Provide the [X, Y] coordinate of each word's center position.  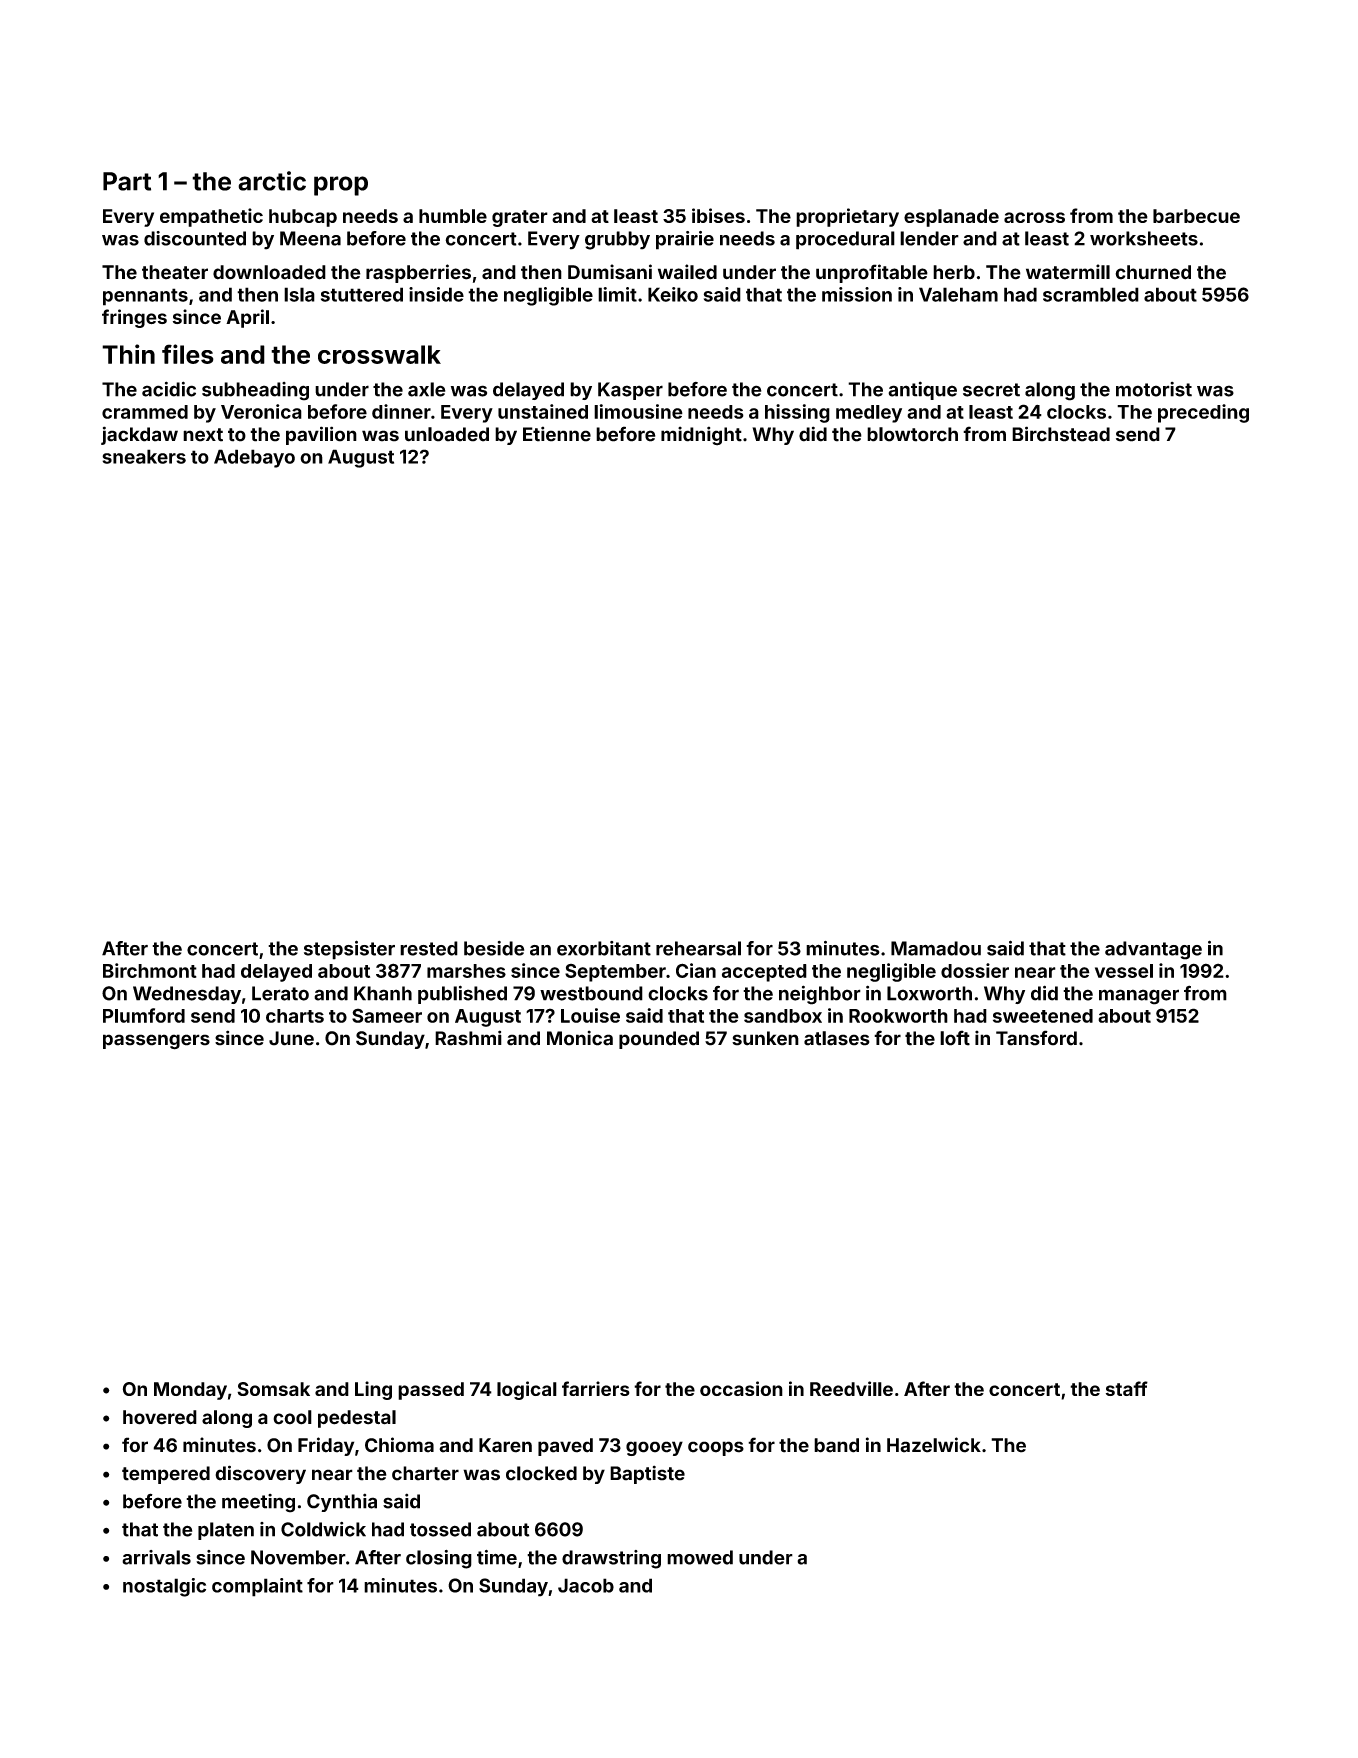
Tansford [1036, 1038]
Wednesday [187, 995]
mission [857, 294]
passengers [156, 1042]
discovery [260, 1474]
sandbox [783, 1016]
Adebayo [254, 458]
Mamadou [936, 948]
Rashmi [468, 1038]
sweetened [1043, 1016]
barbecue [1196, 216]
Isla [299, 294]
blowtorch [912, 434]
